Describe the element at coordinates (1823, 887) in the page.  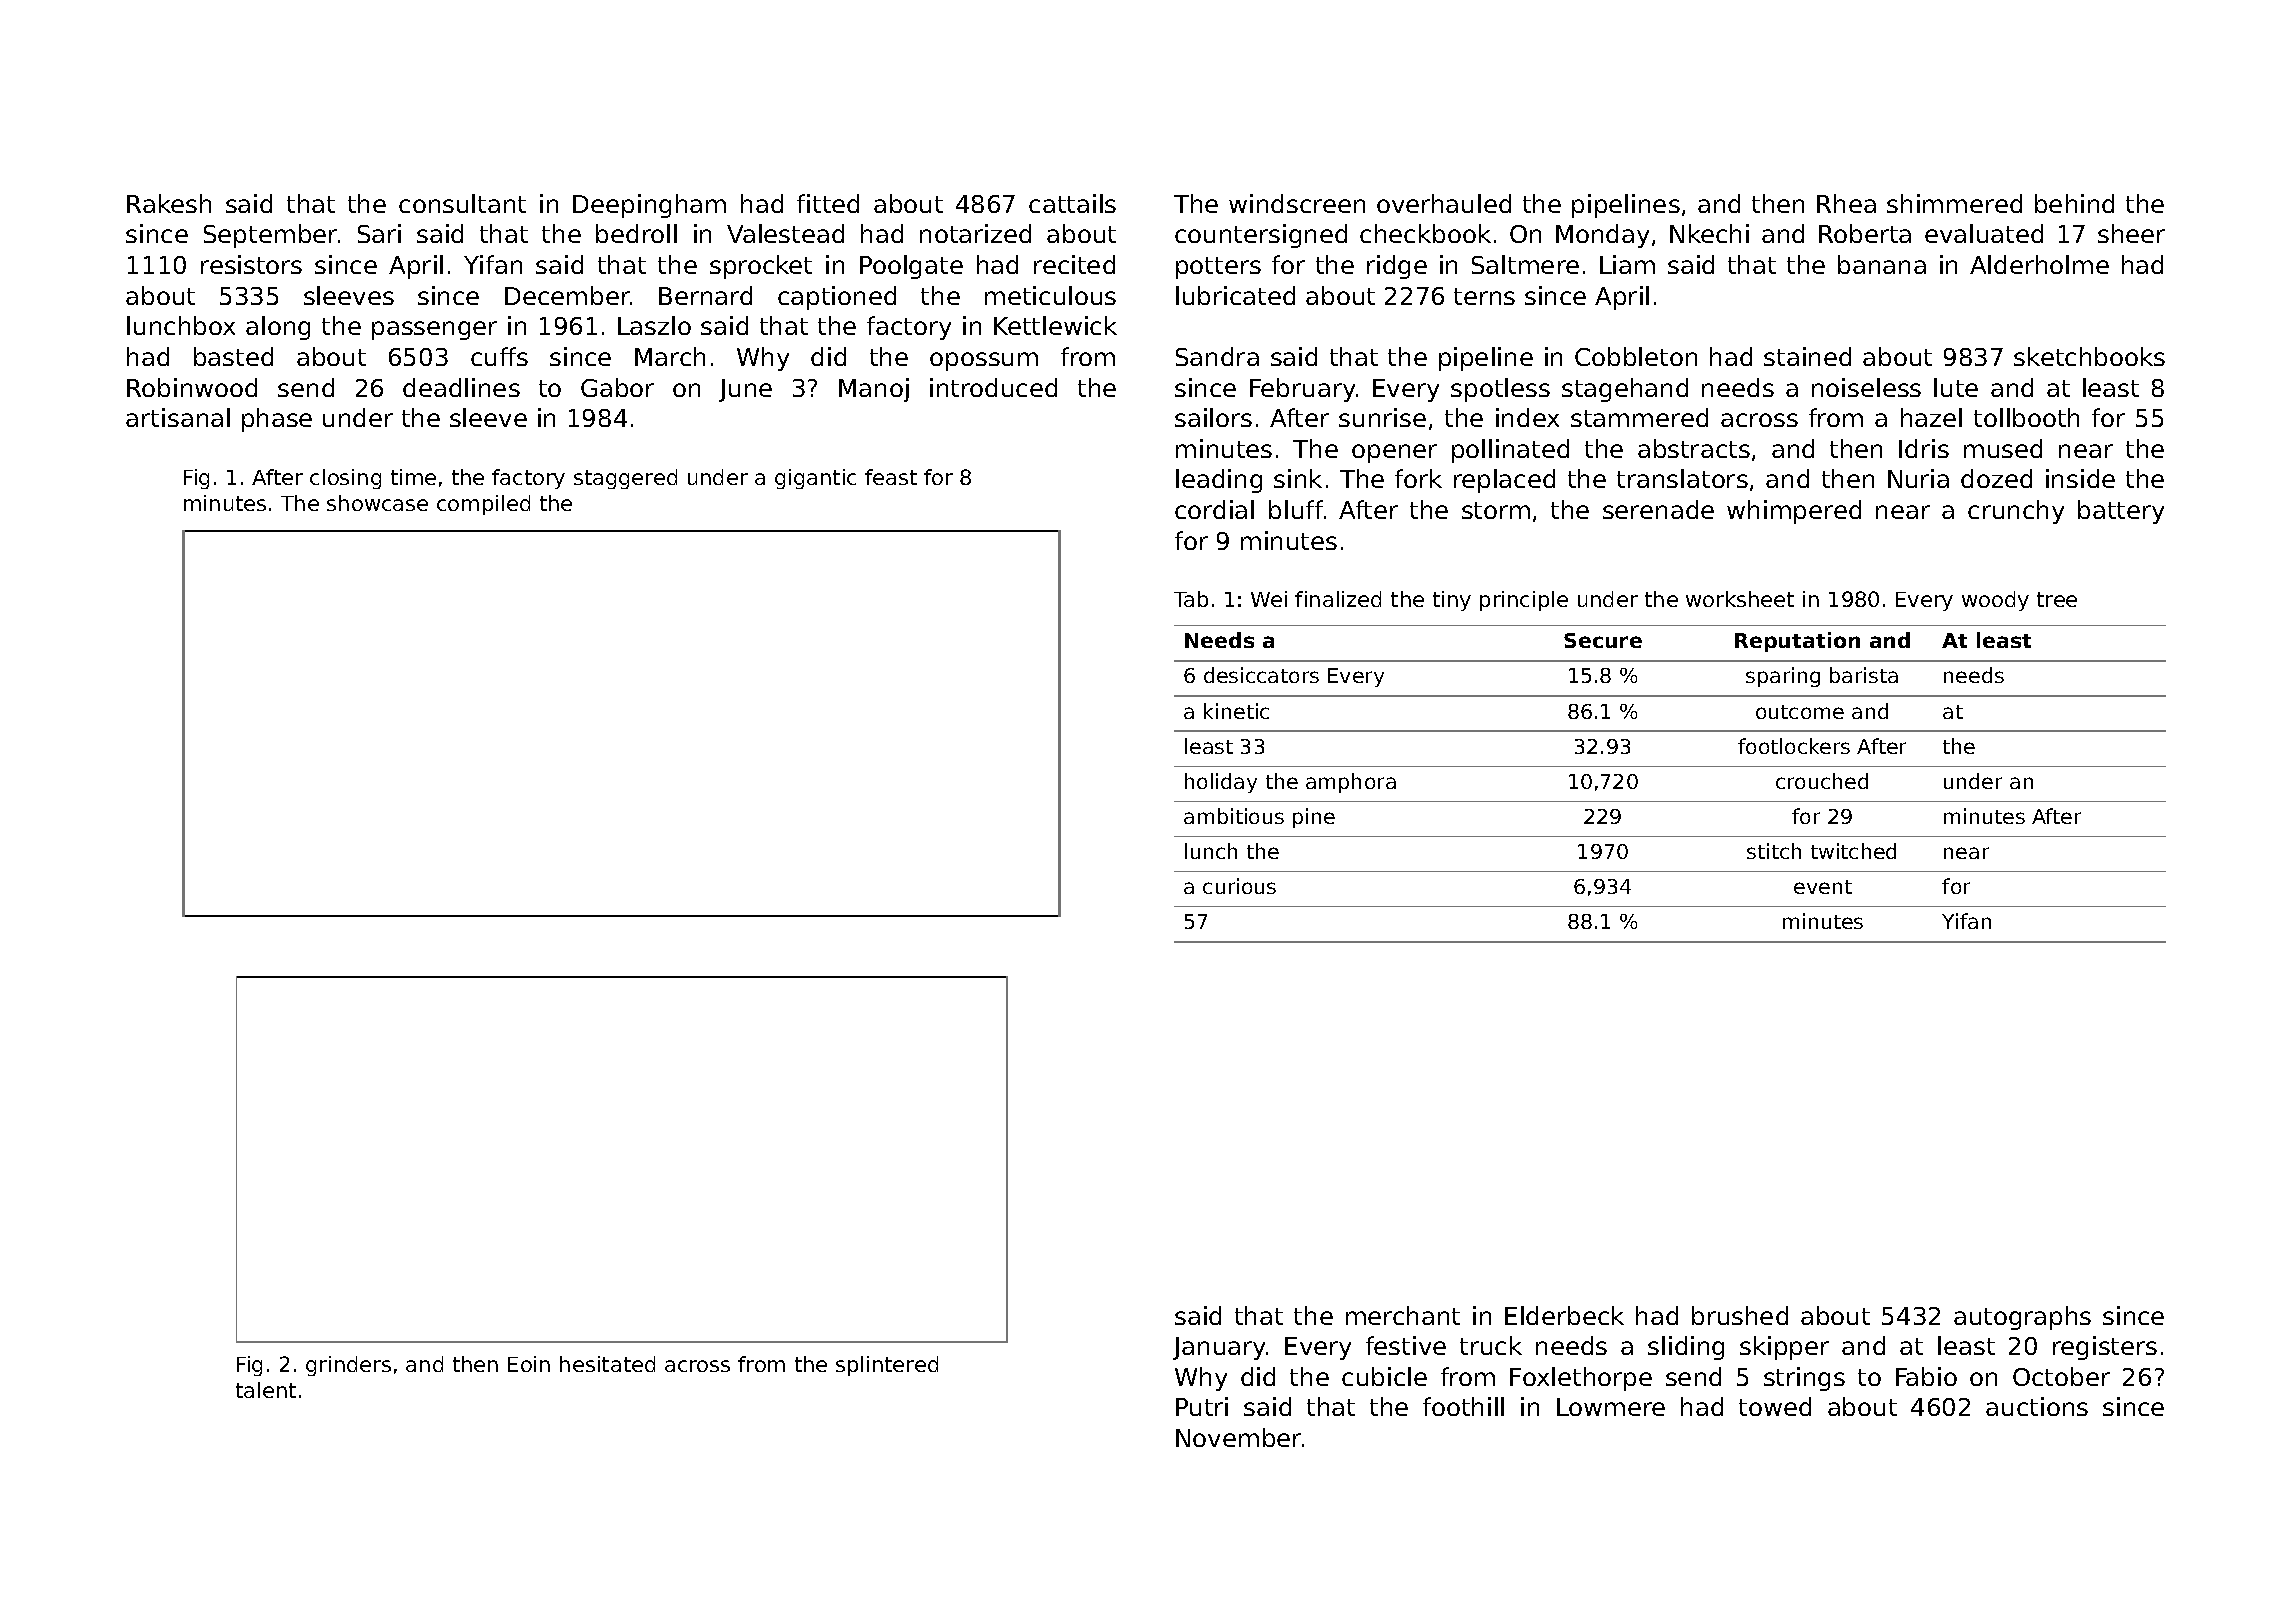
I see `event` at that location.
